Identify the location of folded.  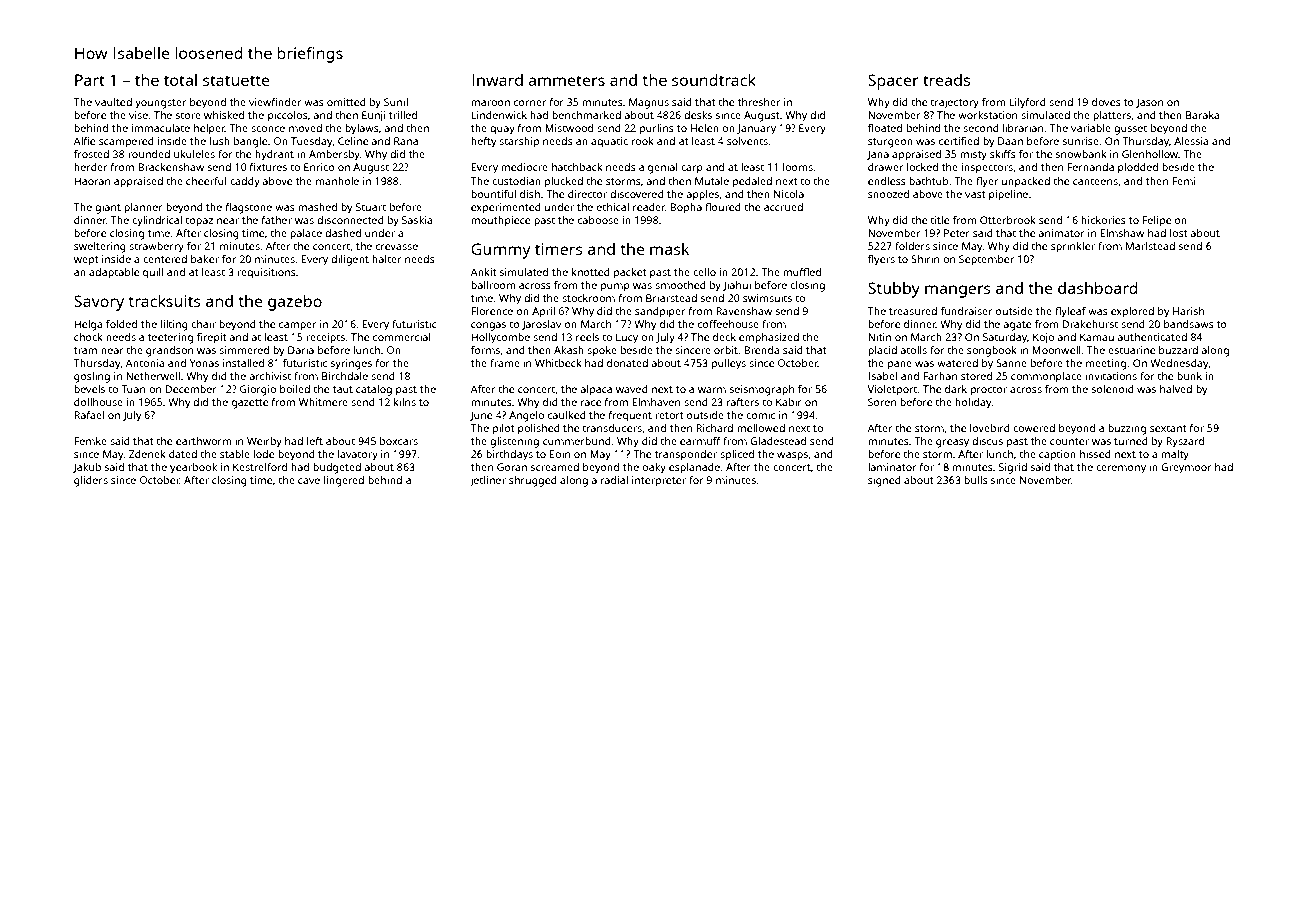
(121, 324).
